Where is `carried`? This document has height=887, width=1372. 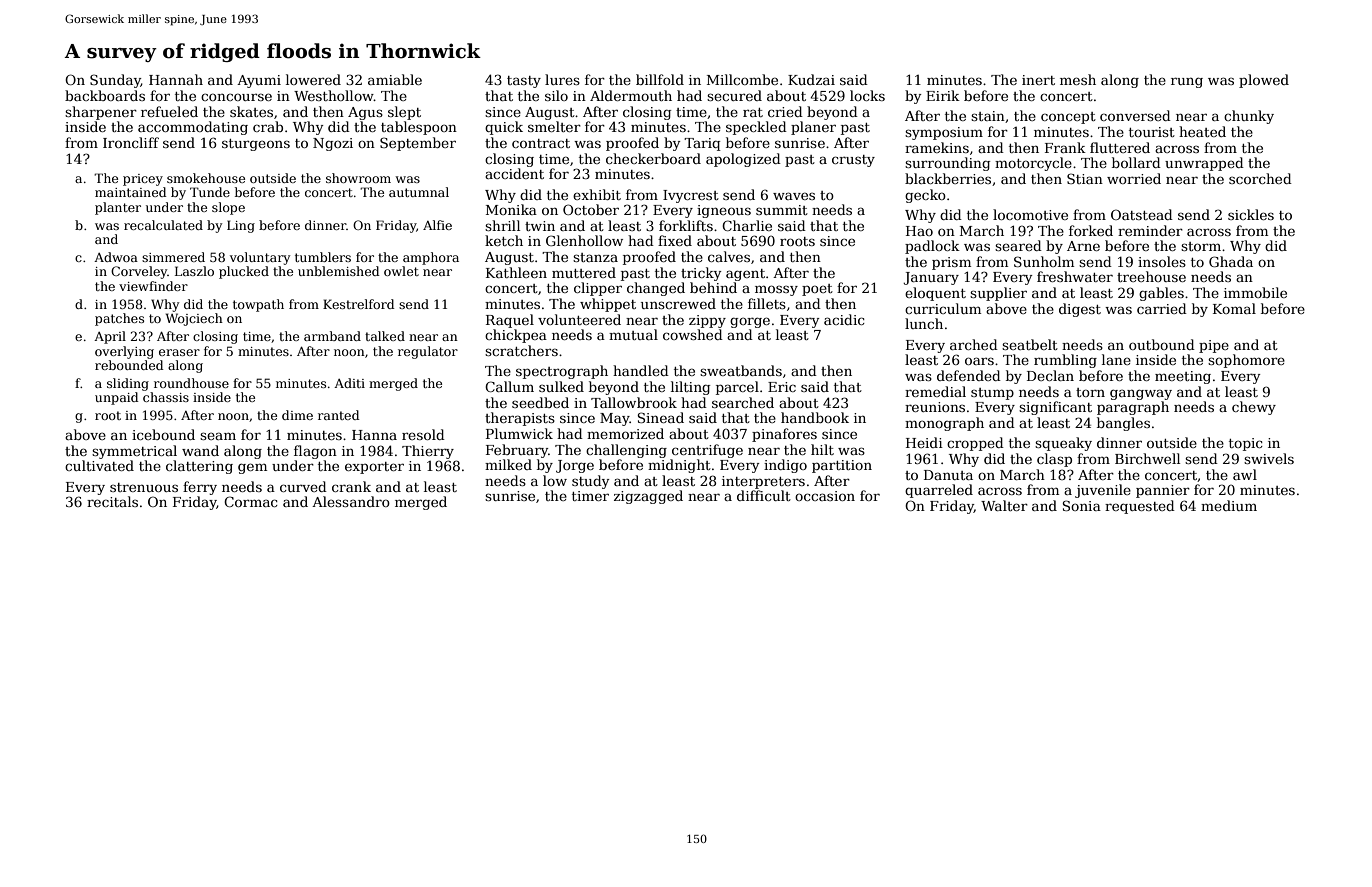
carried is located at coordinates (1162, 308).
